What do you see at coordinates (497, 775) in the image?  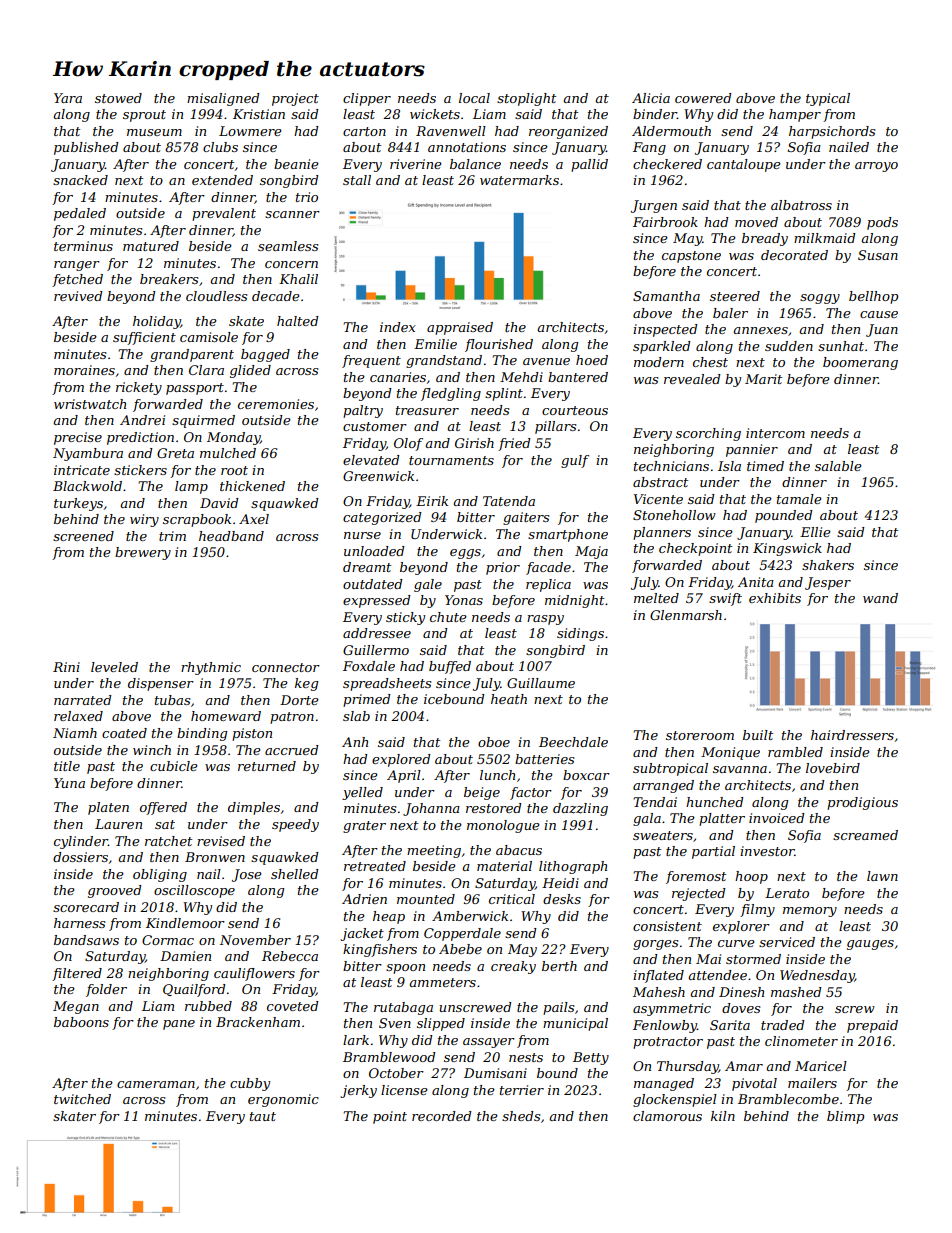 I see `lunch` at bounding box center [497, 775].
